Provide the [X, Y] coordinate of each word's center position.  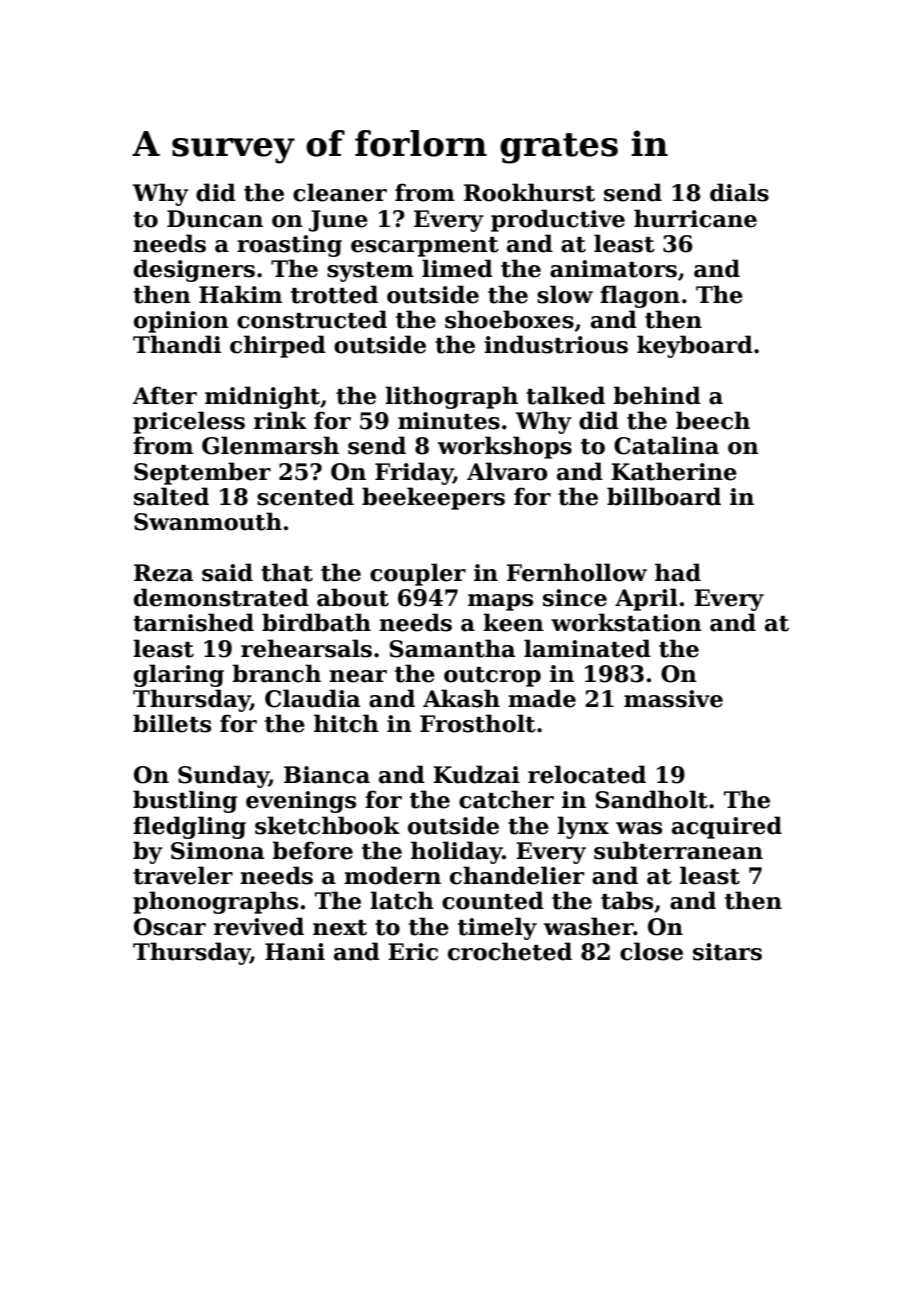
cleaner [340, 192]
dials [739, 192]
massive [673, 699]
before [312, 850]
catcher [506, 799]
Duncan [215, 219]
